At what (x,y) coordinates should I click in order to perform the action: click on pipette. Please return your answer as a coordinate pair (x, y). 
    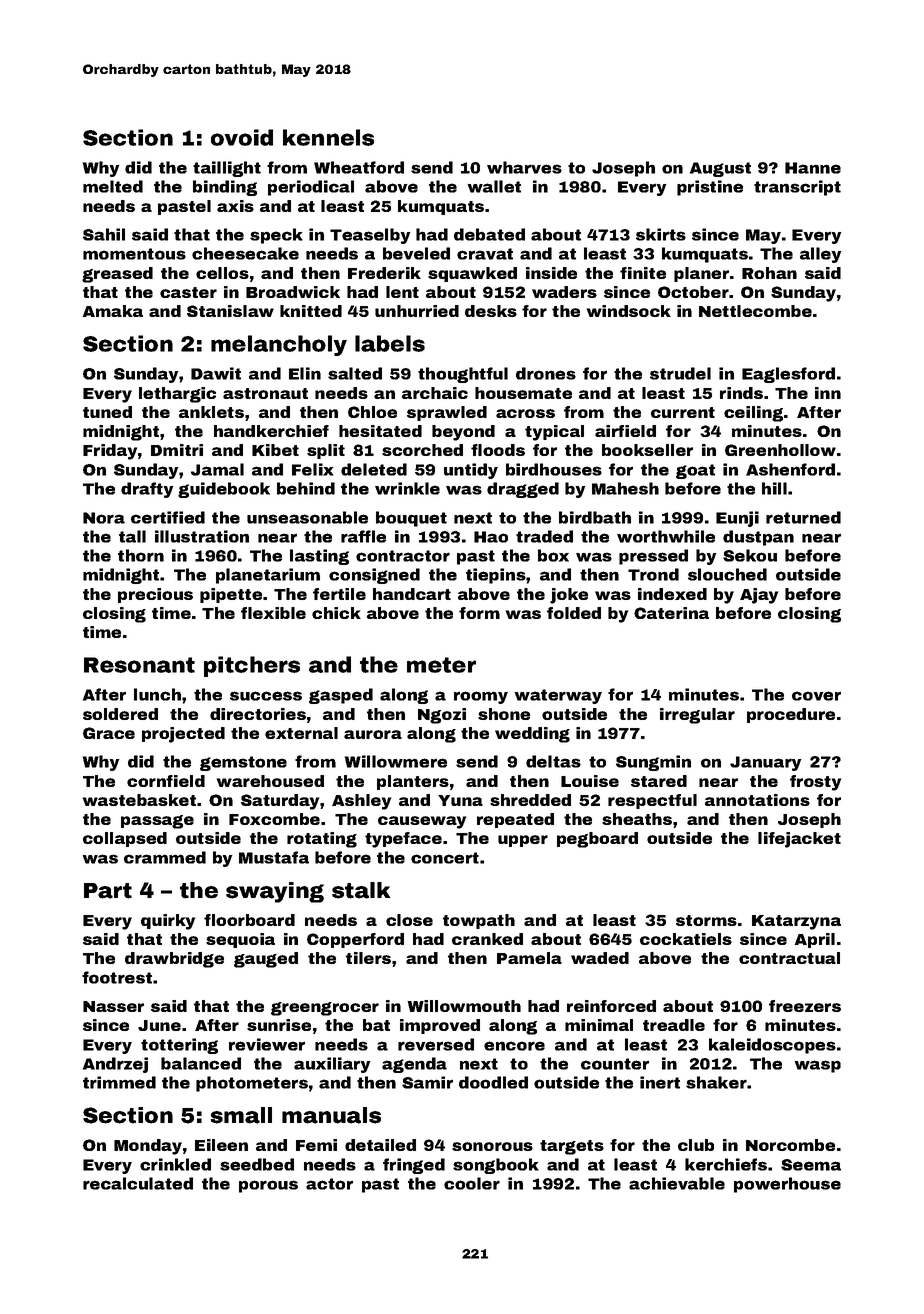
    Looking at the image, I should click on (231, 595).
